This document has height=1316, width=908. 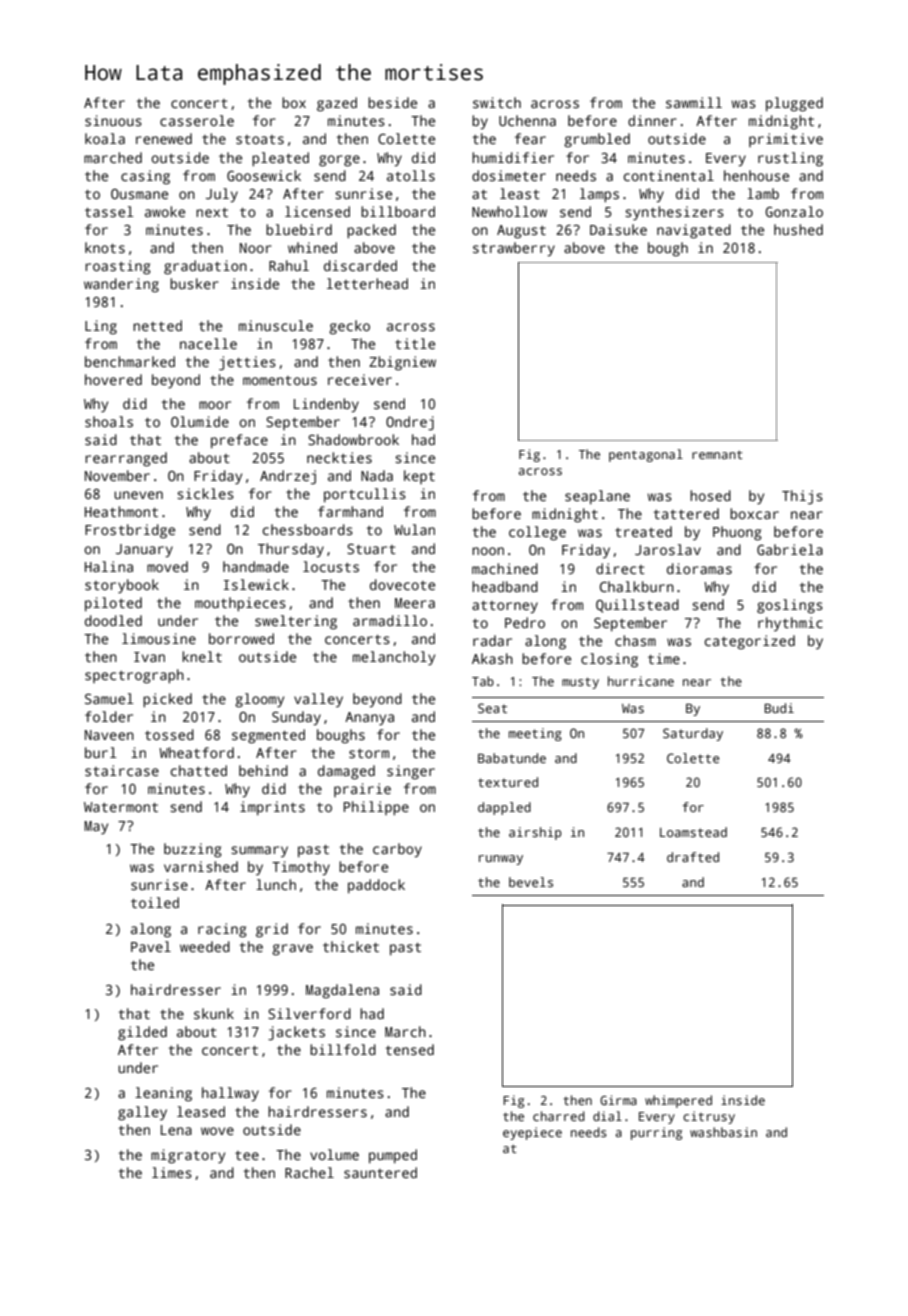 I want to click on picked, so click(x=167, y=700).
